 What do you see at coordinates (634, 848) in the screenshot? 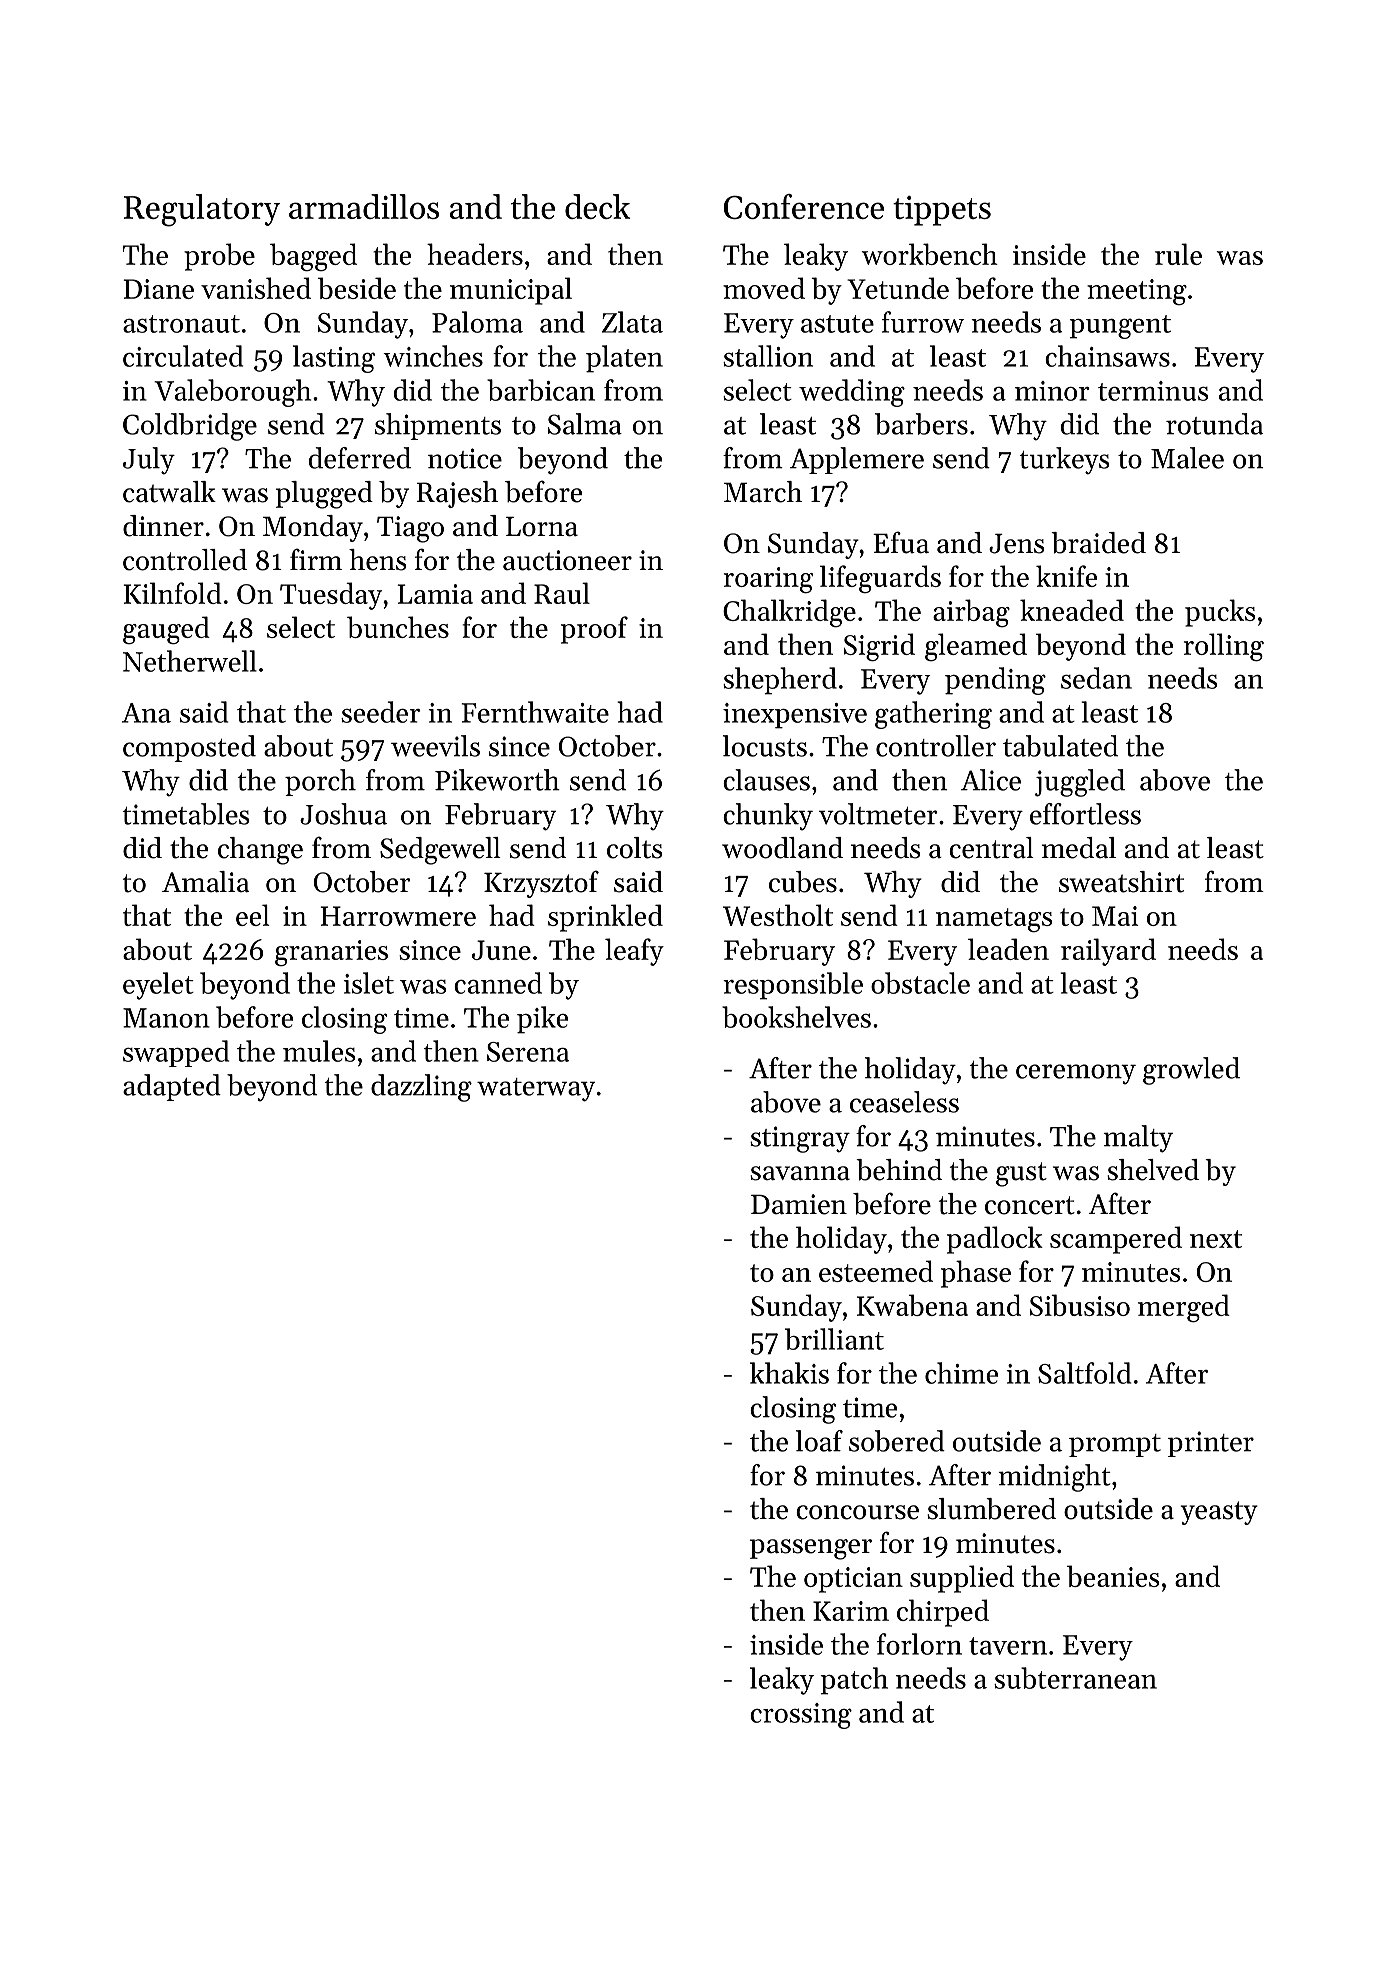
I see `colts` at bounding box center [634, 848].
